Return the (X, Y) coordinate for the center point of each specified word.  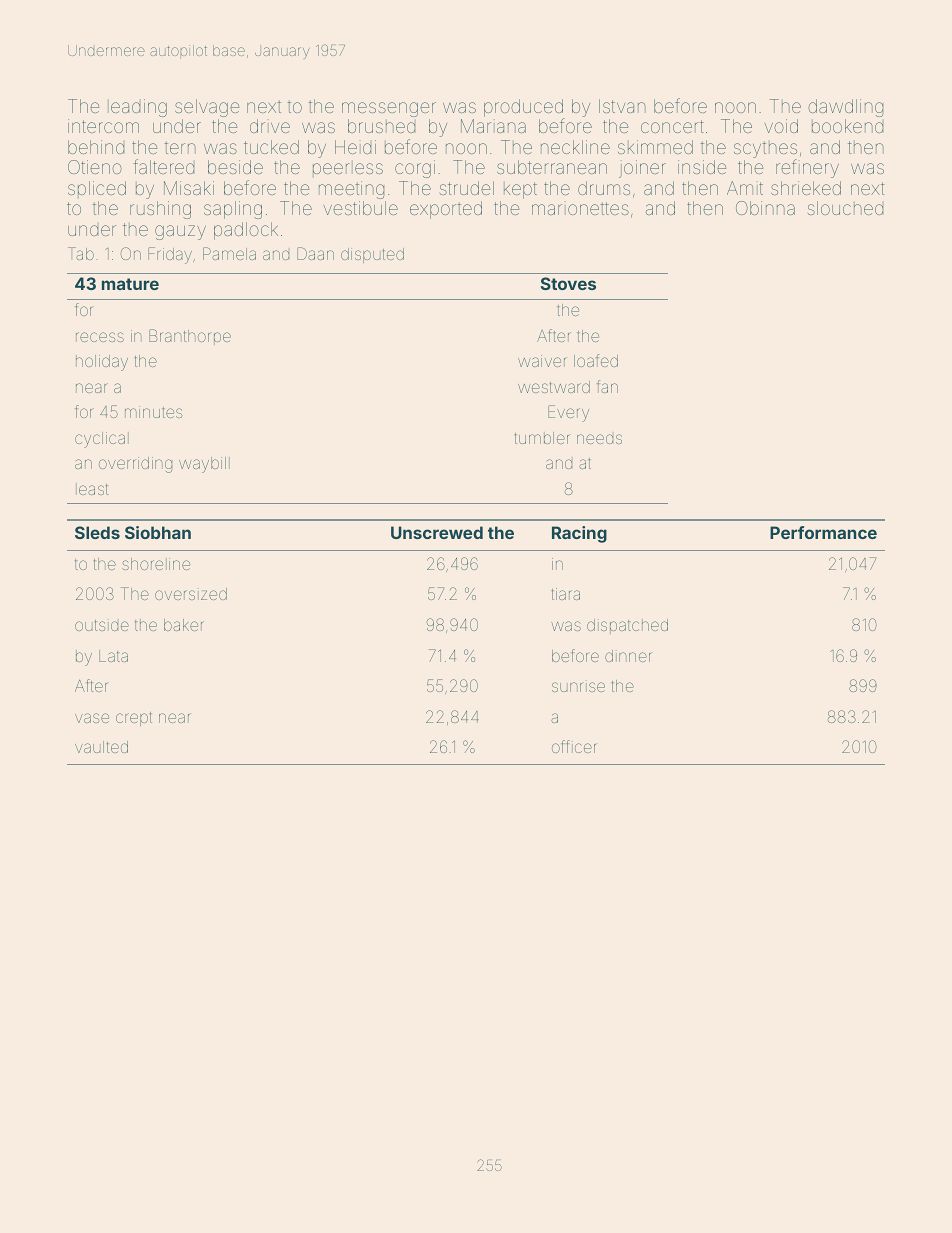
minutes (153, 412)
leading (137, 108)
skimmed (655, 147)
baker (184, 625)
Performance (823, 532)
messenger (389, 109)
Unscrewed (437, 532)
